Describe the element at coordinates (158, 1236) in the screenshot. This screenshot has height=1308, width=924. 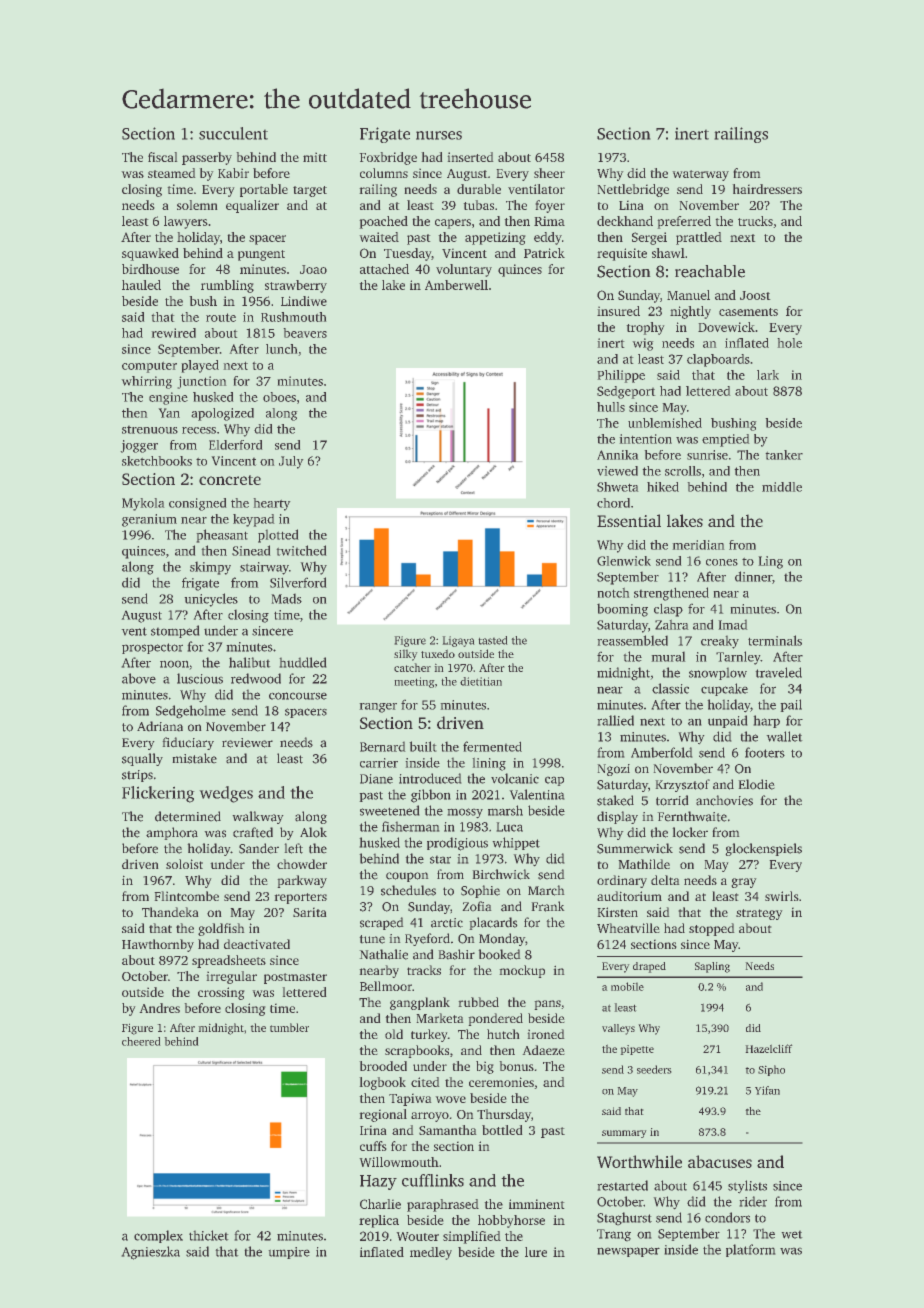
I see `complex` at that location.
